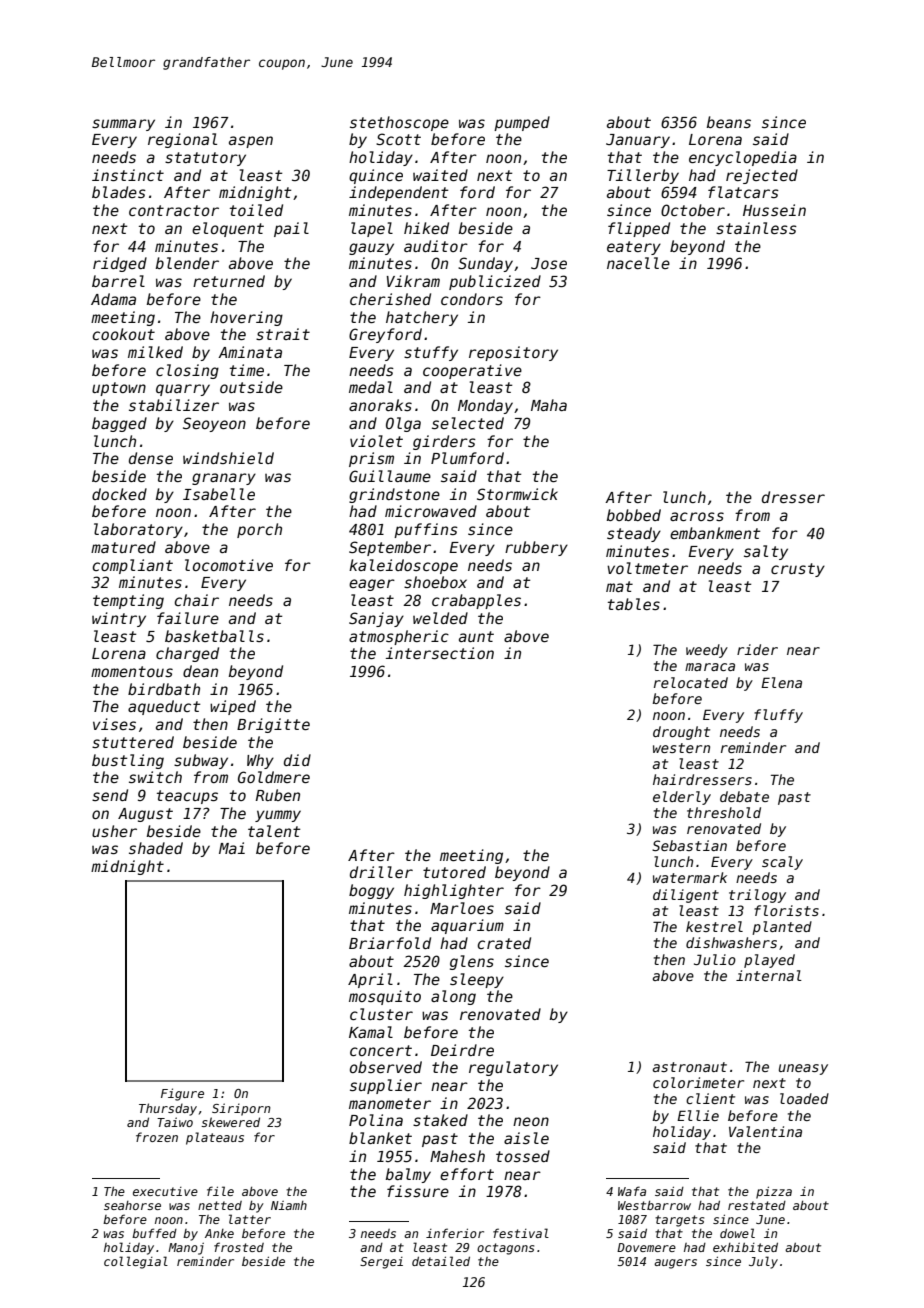  I want to click on Jose, so click(549, 263).
